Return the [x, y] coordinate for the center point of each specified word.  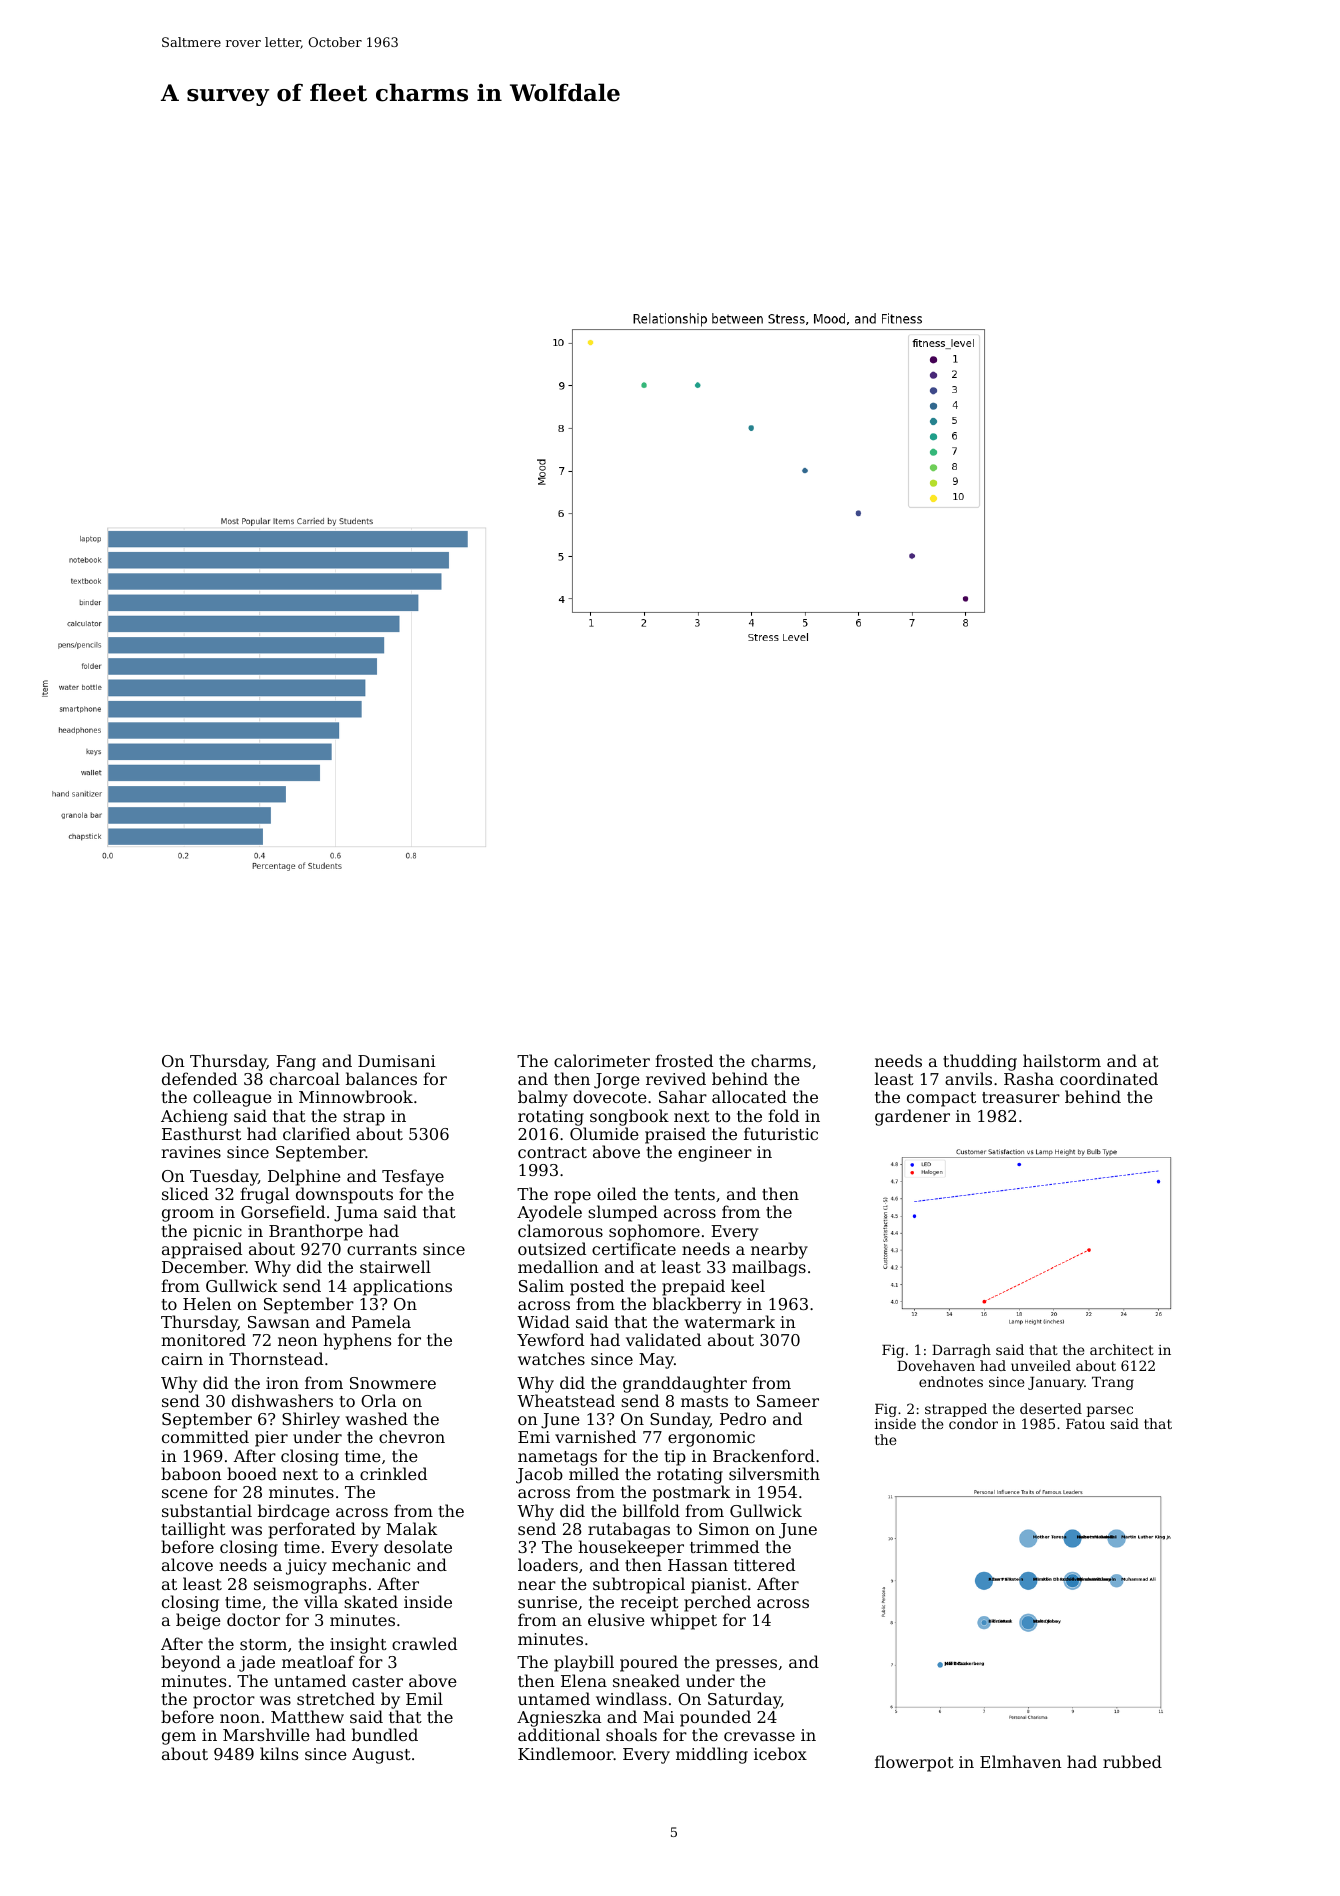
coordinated [1109, 1078]
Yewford [550, 1339]
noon [240, 1718]
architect [1122, 1349]
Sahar [683, 1096]
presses [746, 1665]
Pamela [381, 1321]
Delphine [304, 1177]
